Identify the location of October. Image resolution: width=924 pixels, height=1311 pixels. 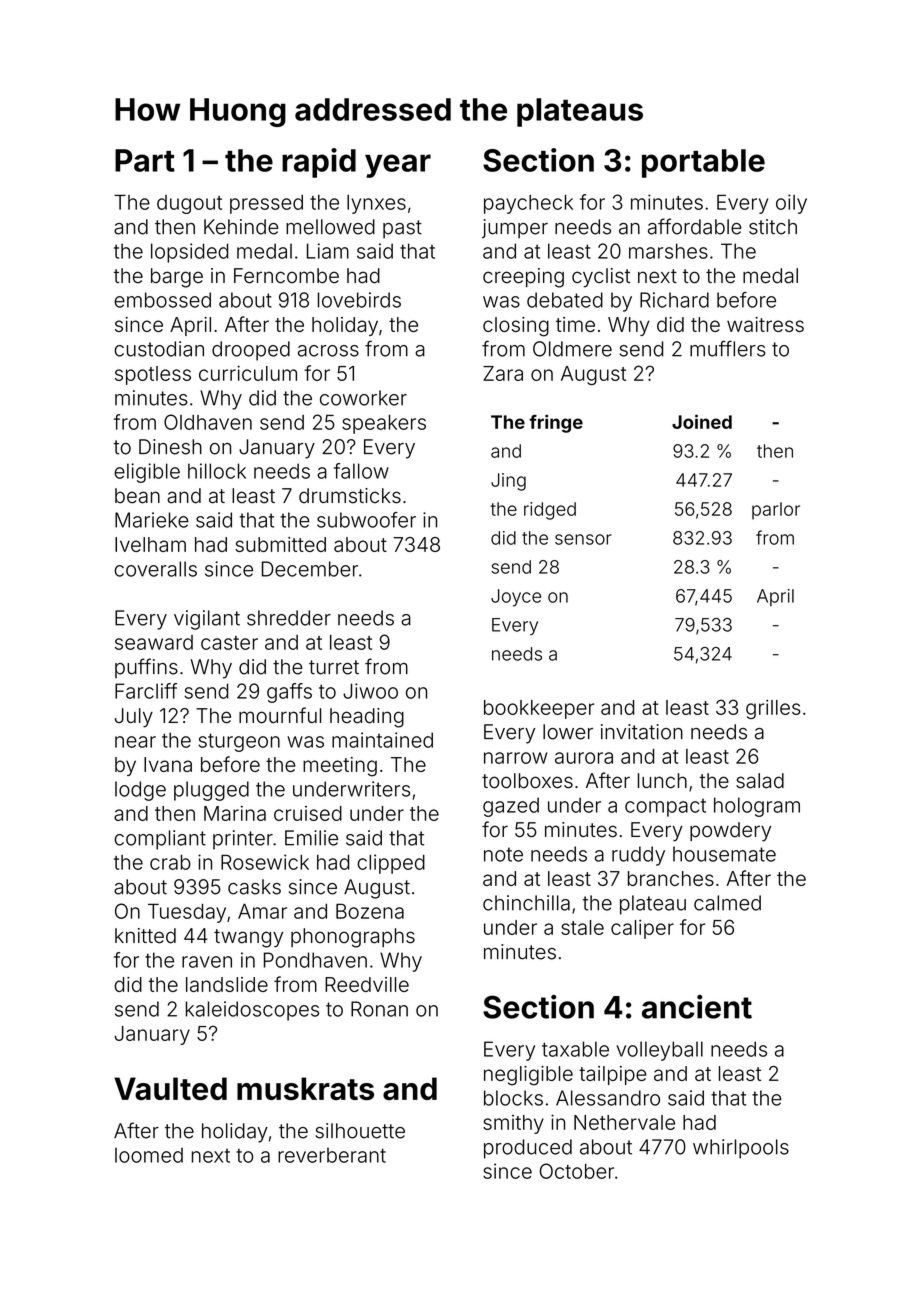
(577, 1171).
